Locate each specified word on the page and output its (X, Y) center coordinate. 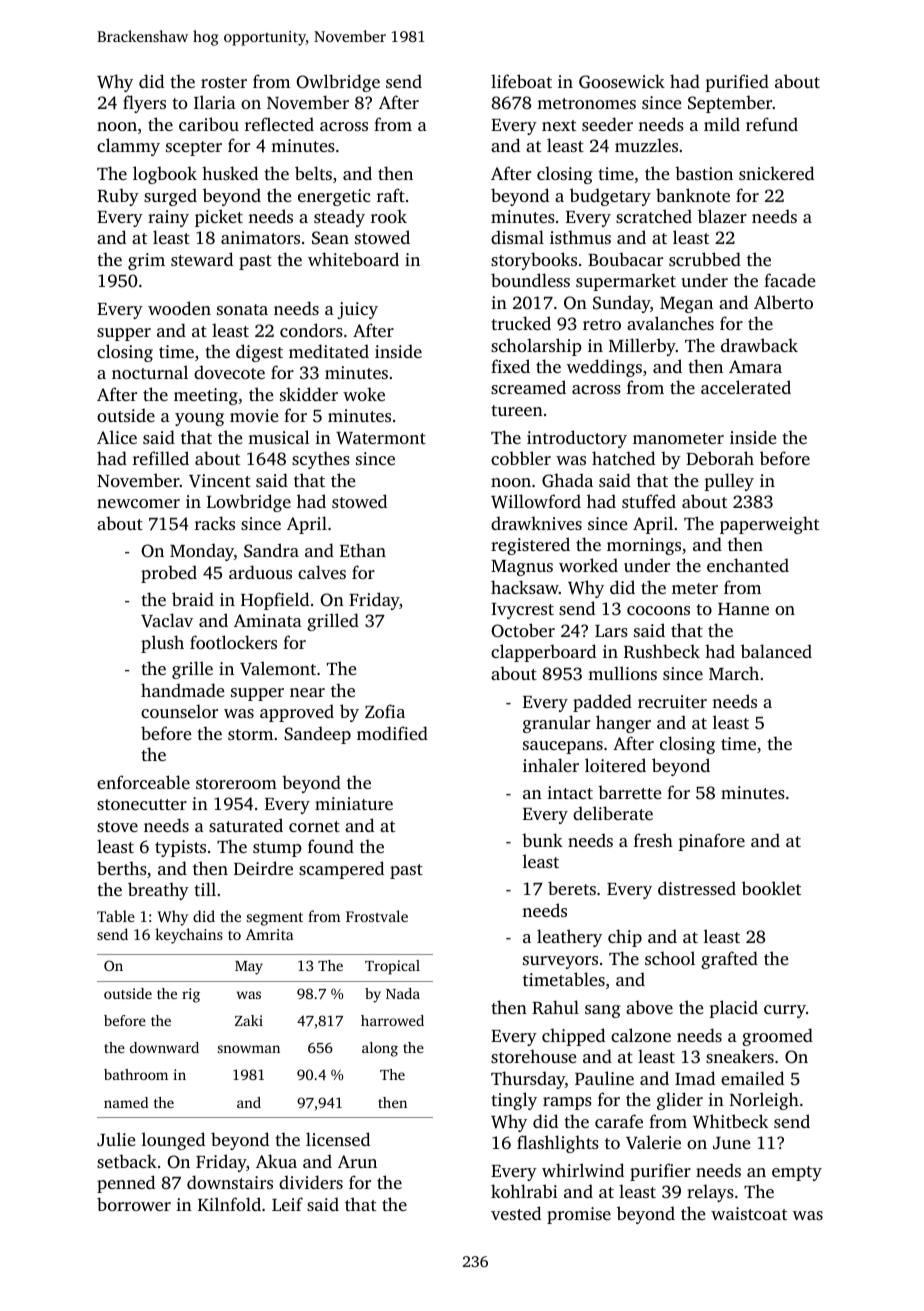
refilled (161, 458)
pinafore (711, 842)
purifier (660, 1172)
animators (260, 237)
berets (572, 888)
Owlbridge (338, 83)
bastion (704, 173)
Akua (276, 1161)
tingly (514, 1101)
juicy (357, 310)
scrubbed (705, 259)
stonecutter (142, 804)
